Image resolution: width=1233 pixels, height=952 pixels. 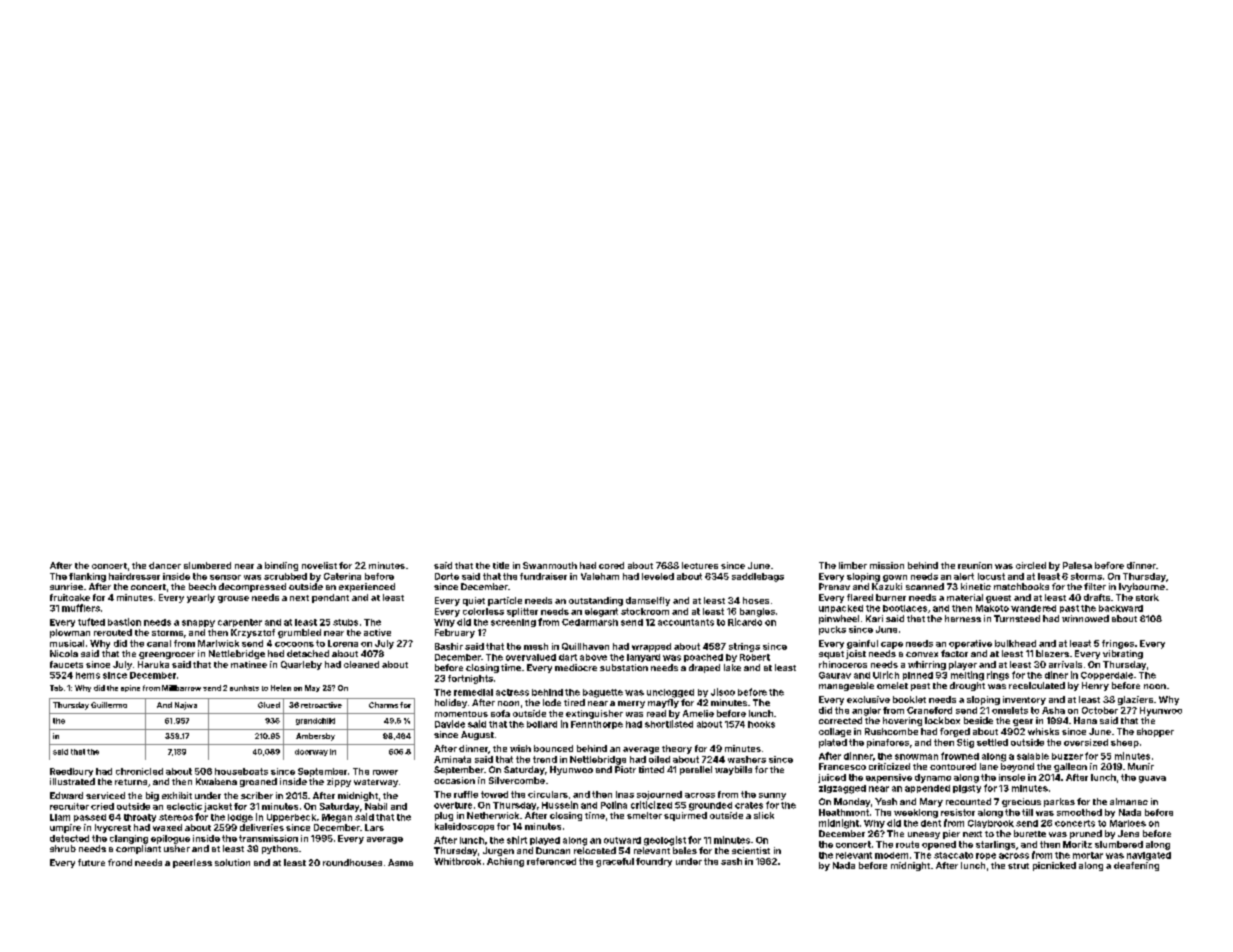 I want to click on compliant, so click(x=138, y=849).
